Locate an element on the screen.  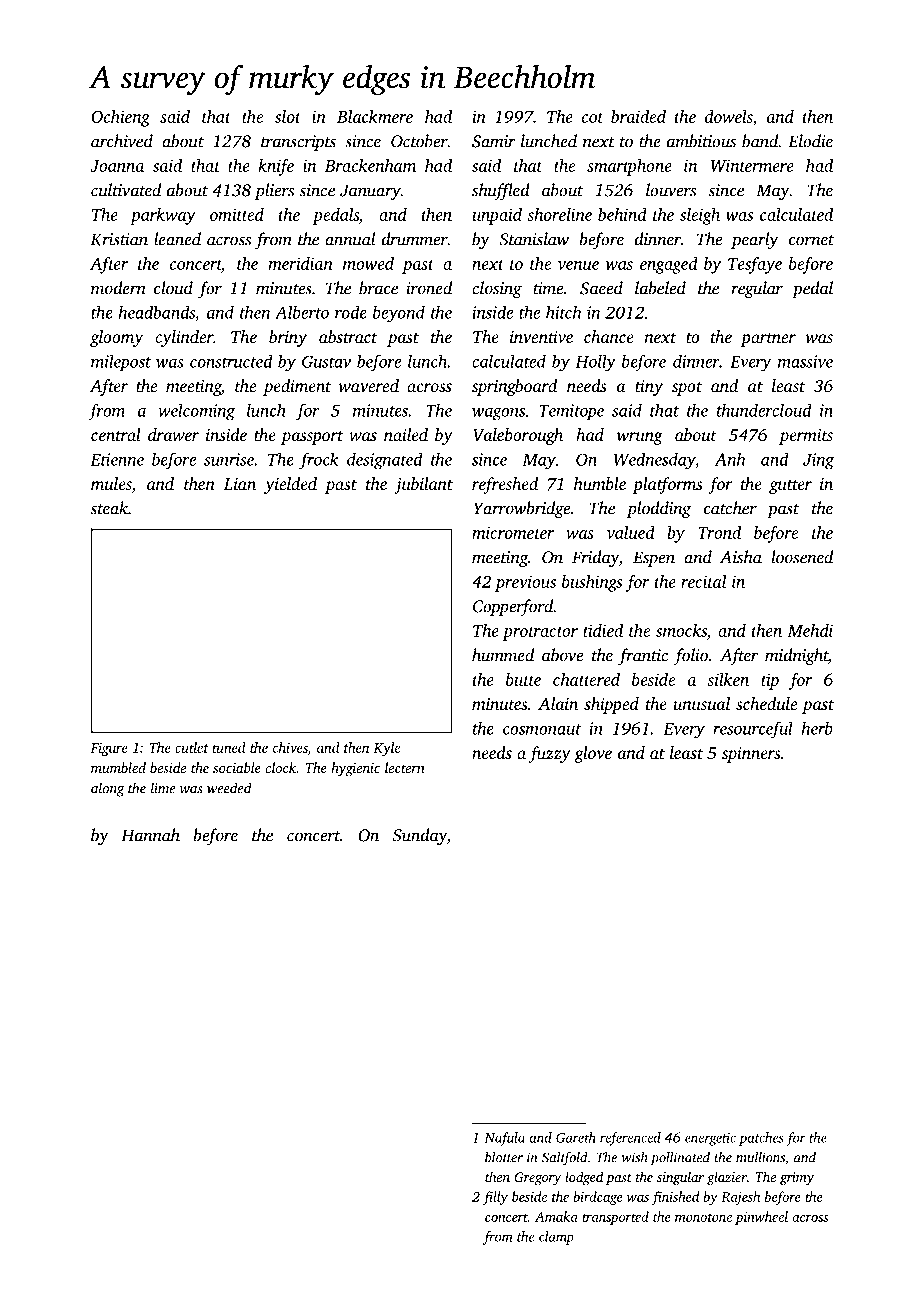
Sunday is located at coordinates (420, 836).
